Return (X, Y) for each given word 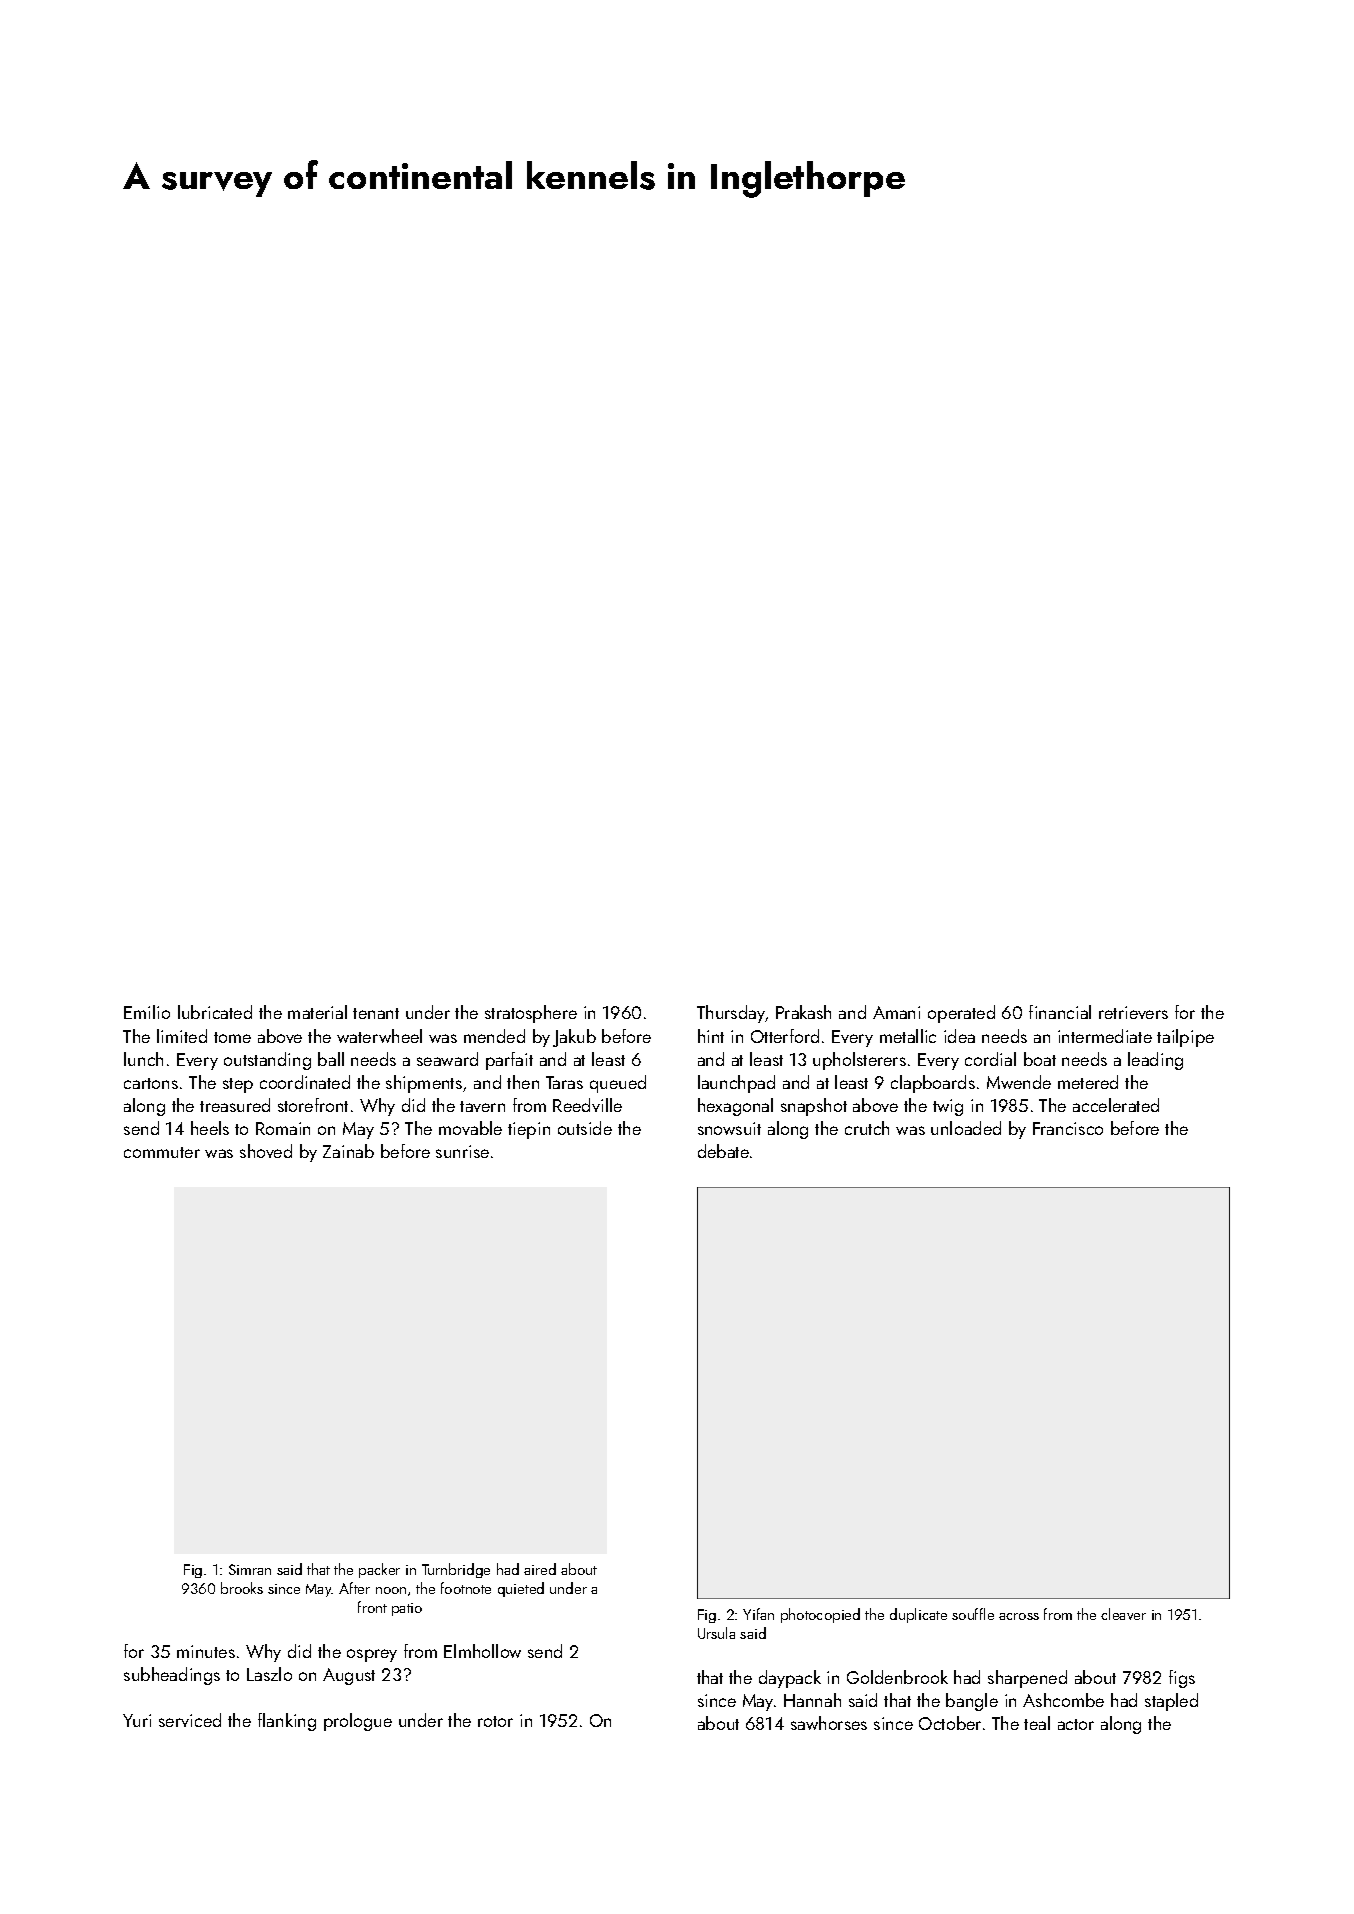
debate (723, 1151)
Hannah (812, 1700)
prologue (358, 1722)
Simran (250, 1569)
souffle (973, 1614)
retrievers (1133, 1012)
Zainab (348, 1151)
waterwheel (379, 1036)
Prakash (803, 1012)
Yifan (758, 1614)
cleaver (1123, 1614)
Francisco (1068, 1128)
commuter (162, 1152)
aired (540, 1569)
